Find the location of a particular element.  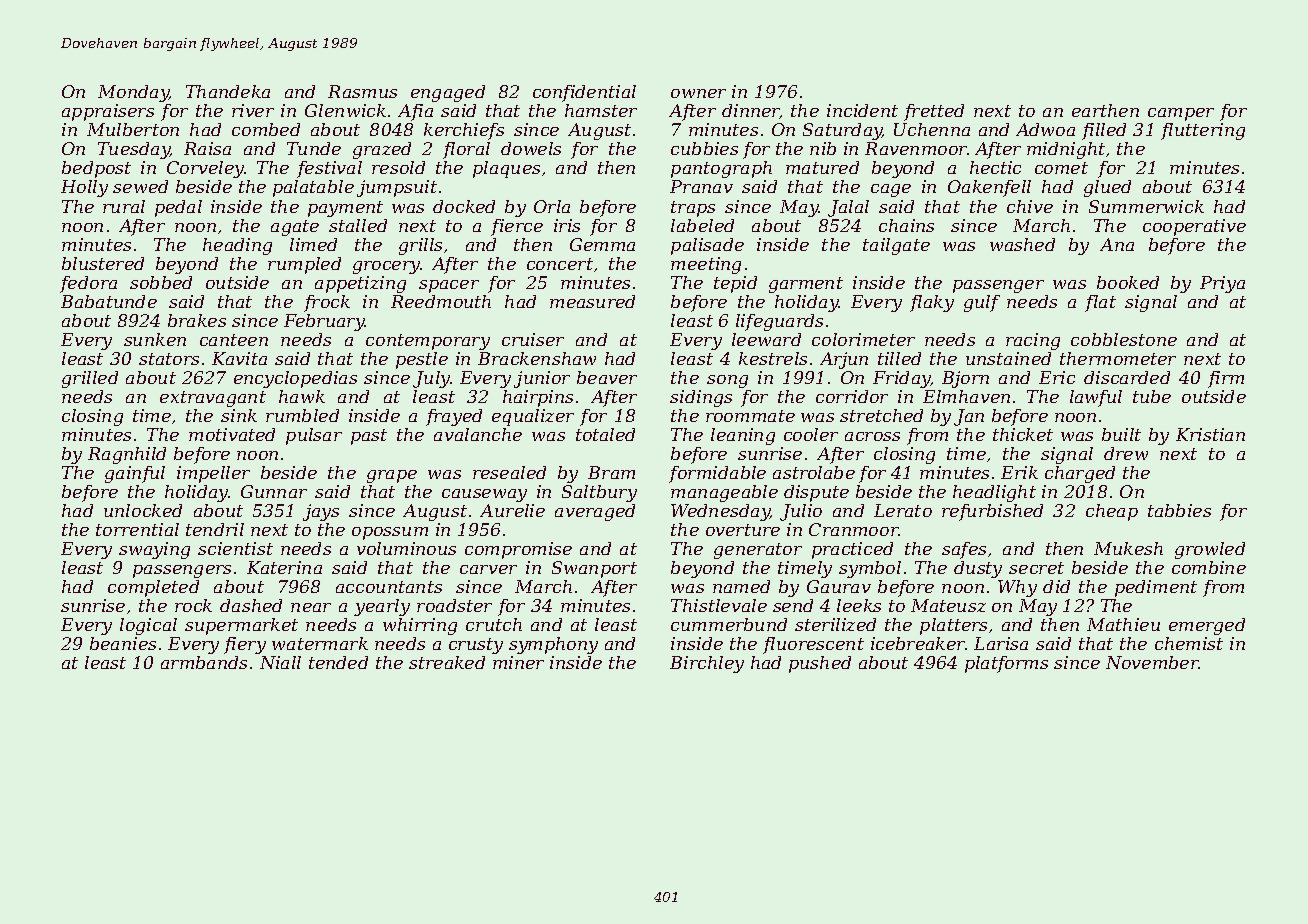

miner is located at coordinates (518, 662).
